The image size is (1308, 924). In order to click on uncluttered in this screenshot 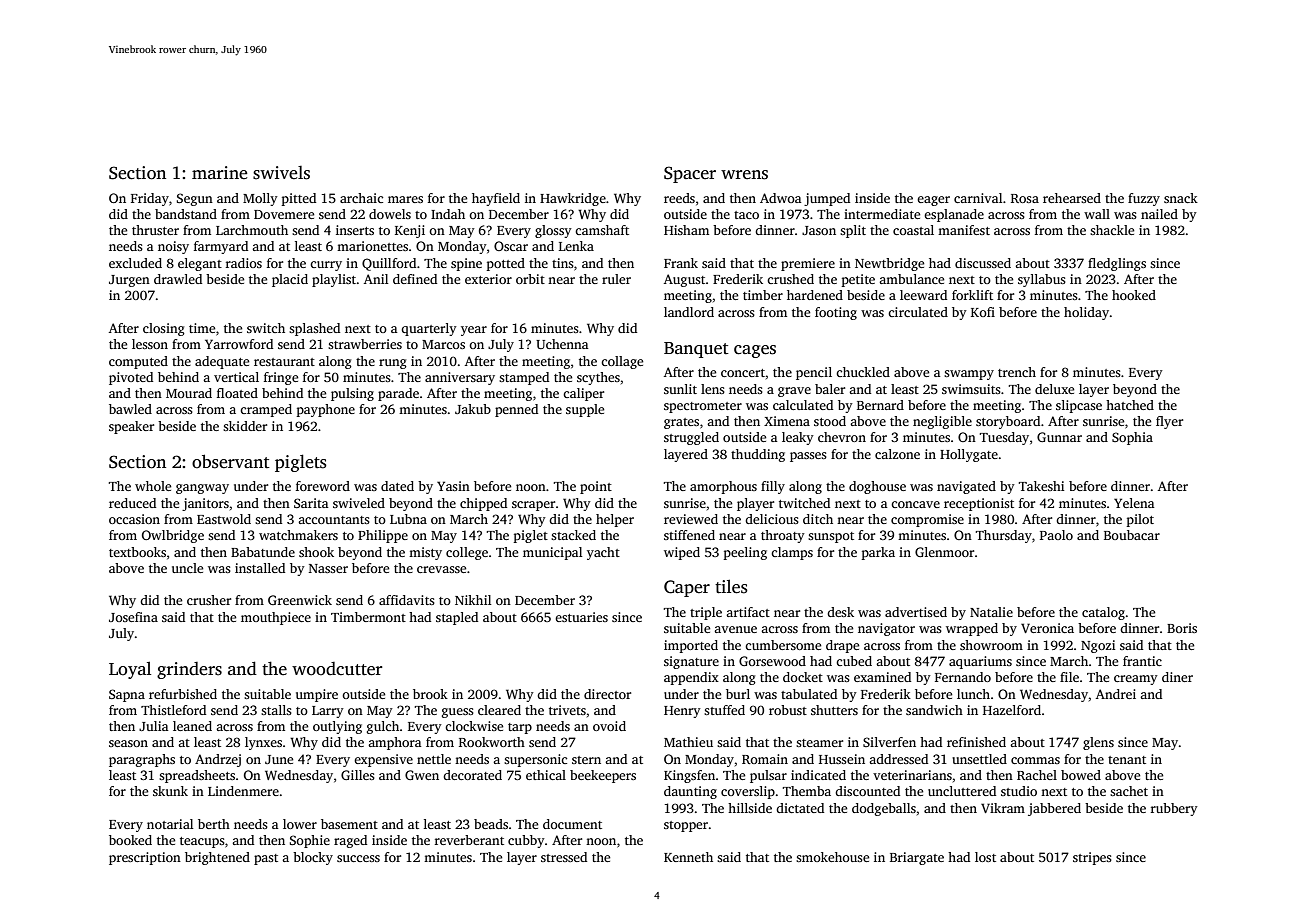, I will do `click(962, 791)`.
